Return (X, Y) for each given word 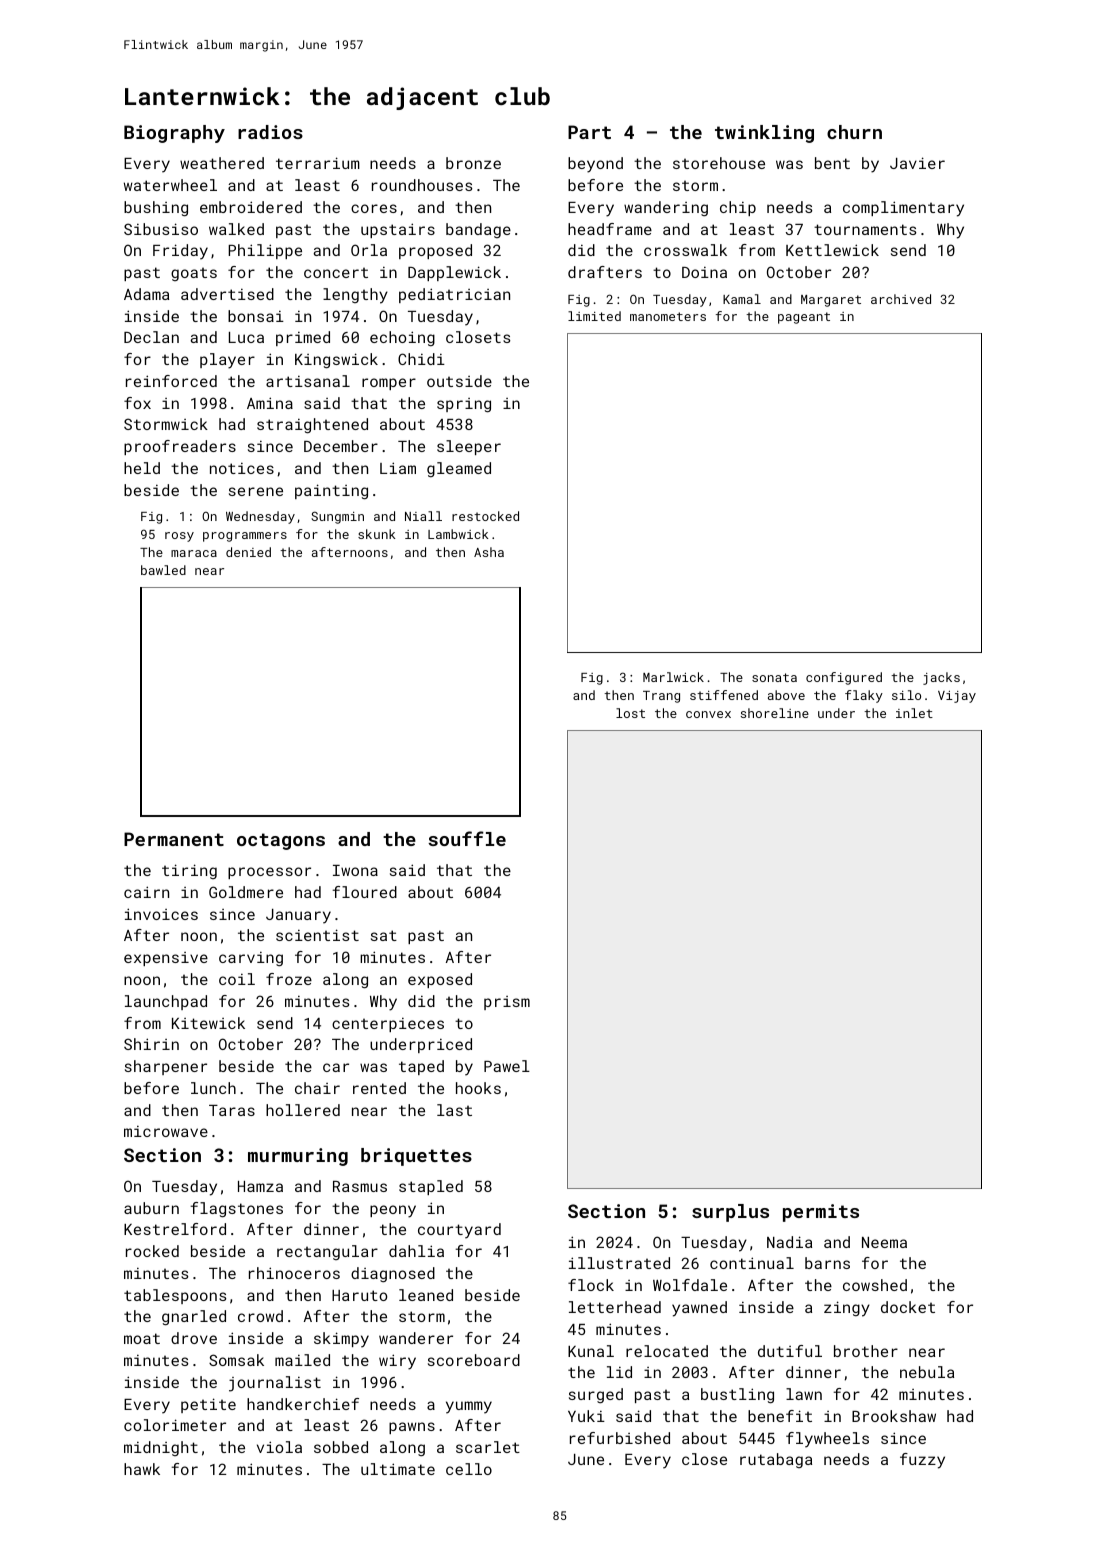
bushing (156, 209)
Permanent (174, 839)
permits (821, 1213)
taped (421, 1067)
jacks (941, 678)
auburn (151, 1208)
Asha (489, 552)
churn (854, 132)
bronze (473, 163)
